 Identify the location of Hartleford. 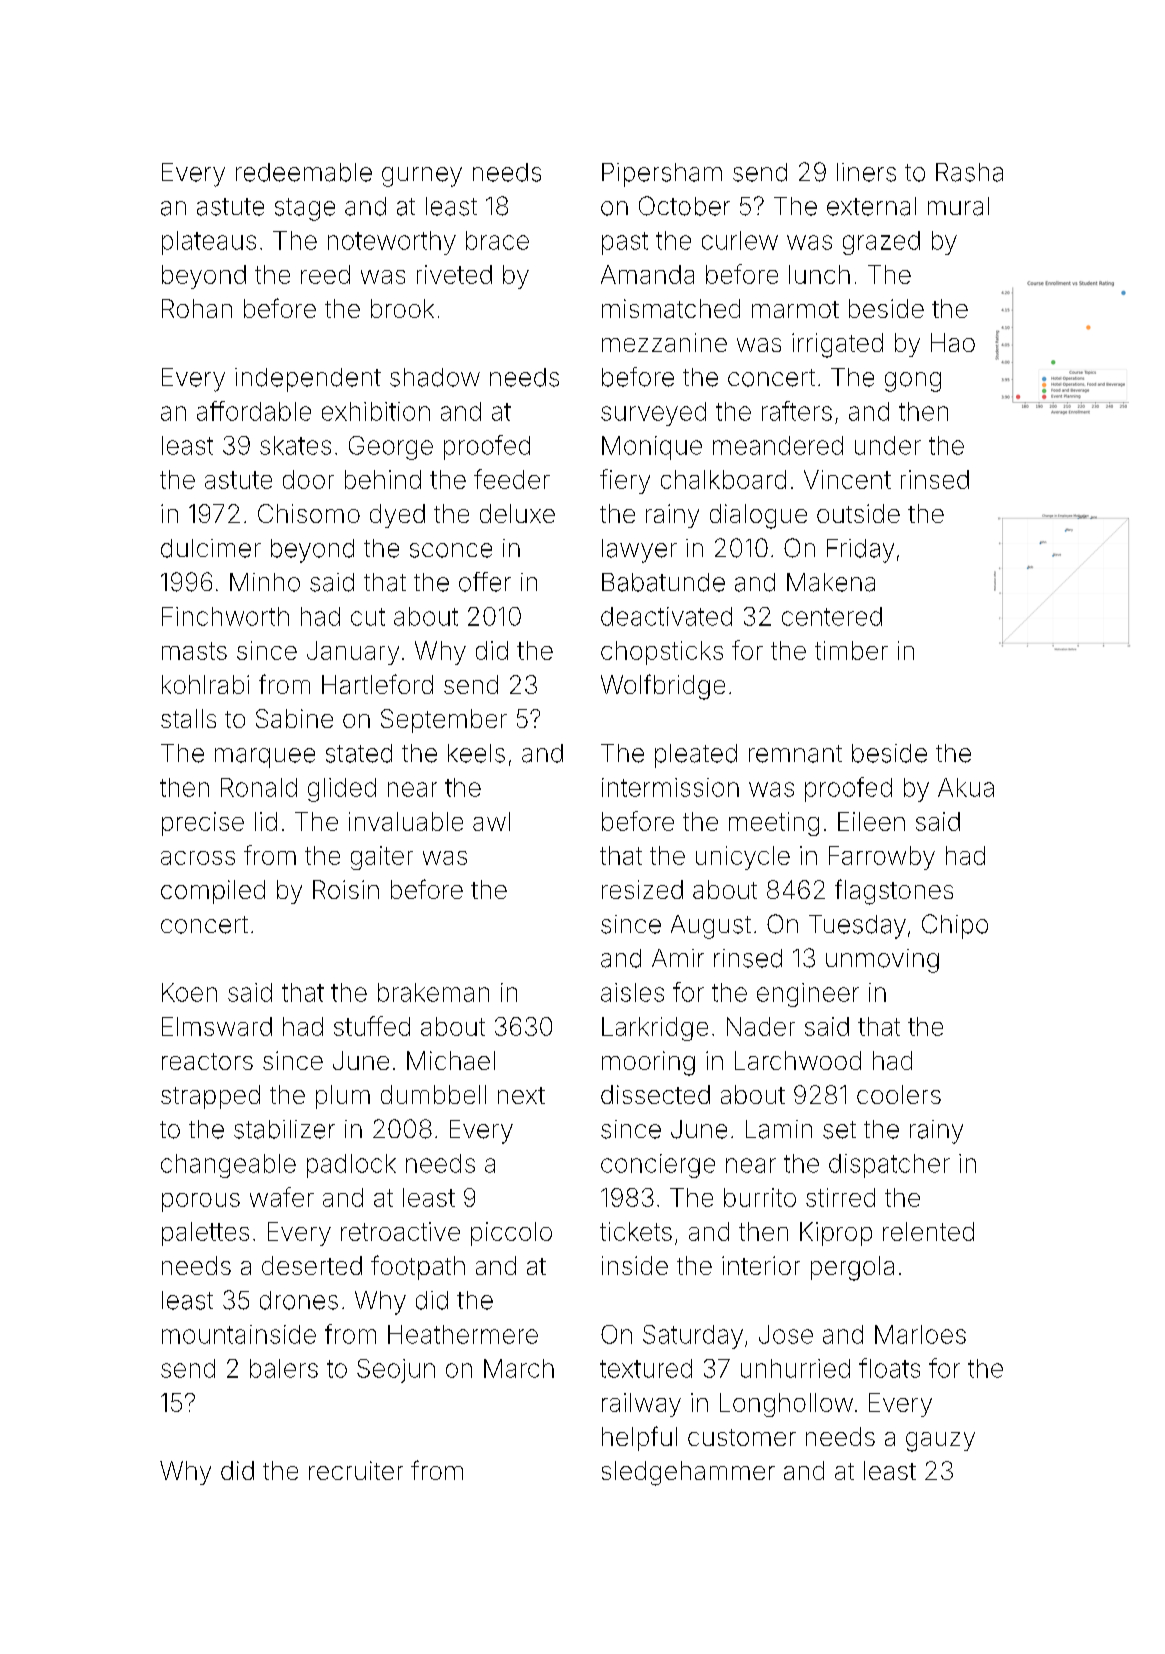
(377, 684).
